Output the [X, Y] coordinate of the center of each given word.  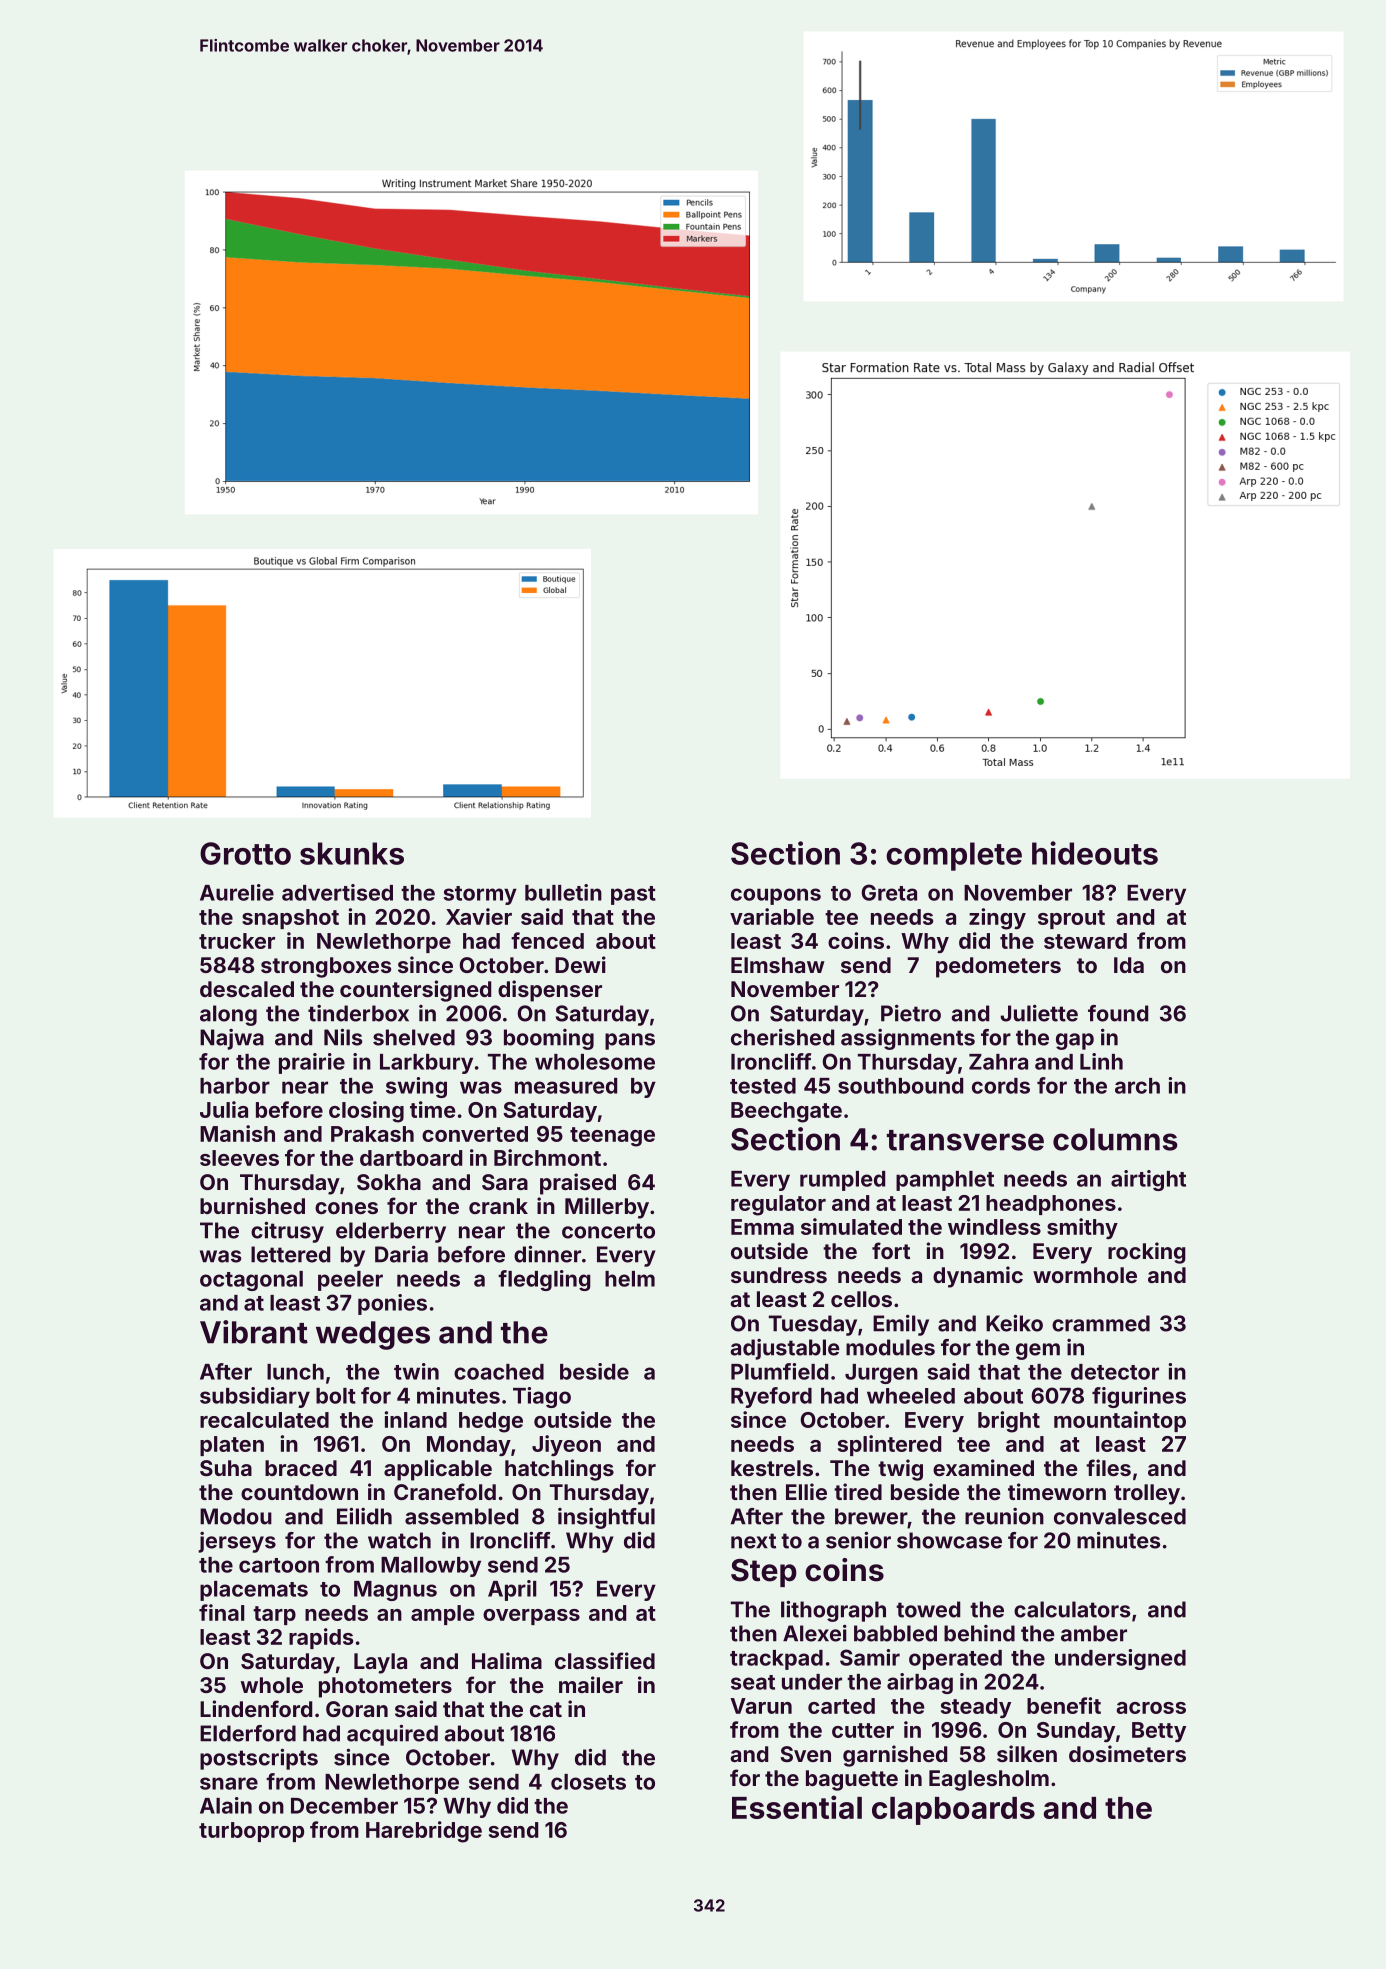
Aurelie [237, 892]
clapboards [953, 1811]
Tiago [542, 1397]
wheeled [911, 1396]
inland [416, 1419]
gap [1075, 1041]
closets [588, 1782]
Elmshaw [778, 965]
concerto [608, 1231]
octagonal [251, 1281]
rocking [1147, 1253]
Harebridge [424, 1832]
